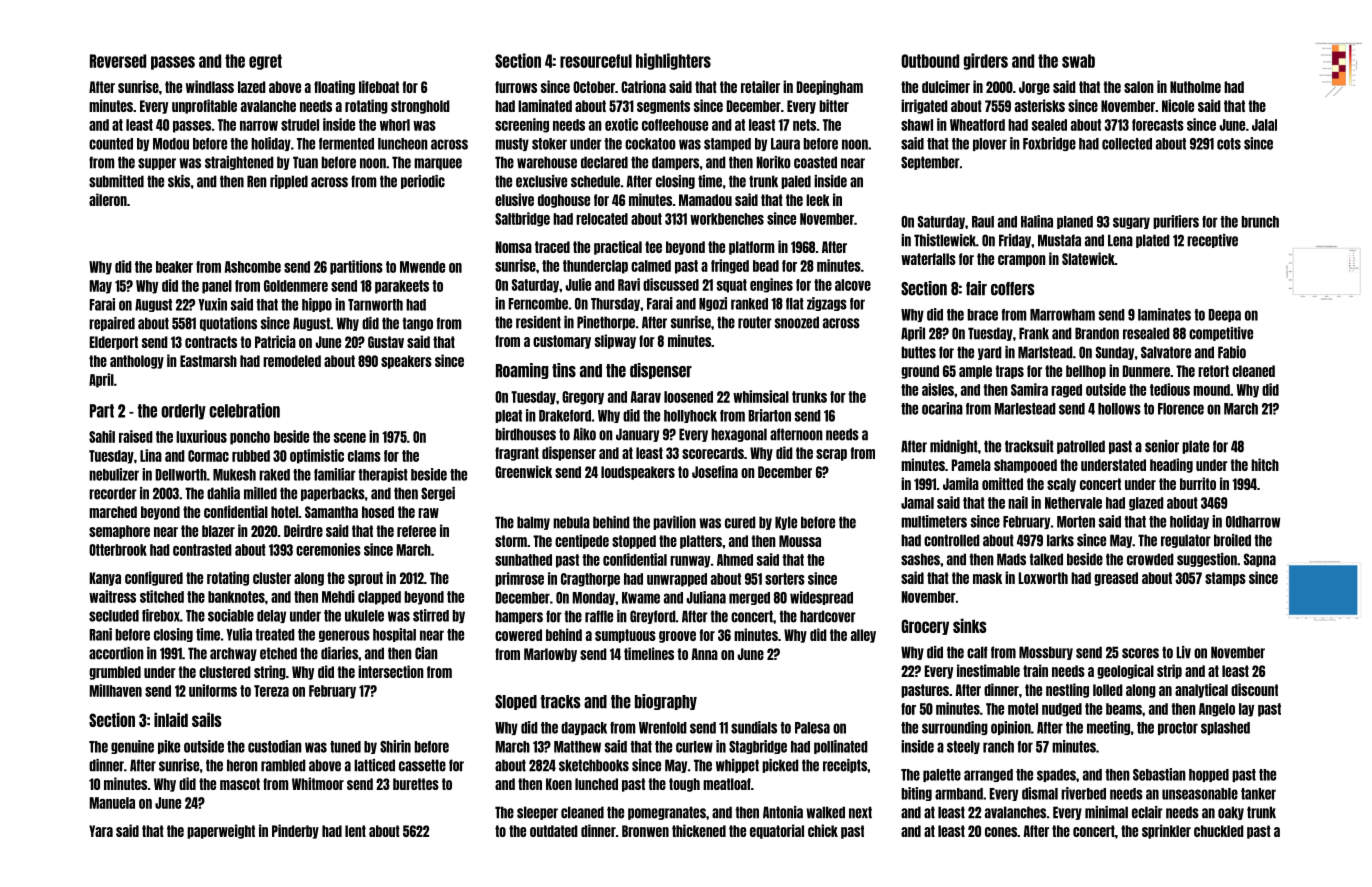  What do you see at coordinates (549, 144) in the screenshot?
I see `stoker` at bounding box center [549, 144].
